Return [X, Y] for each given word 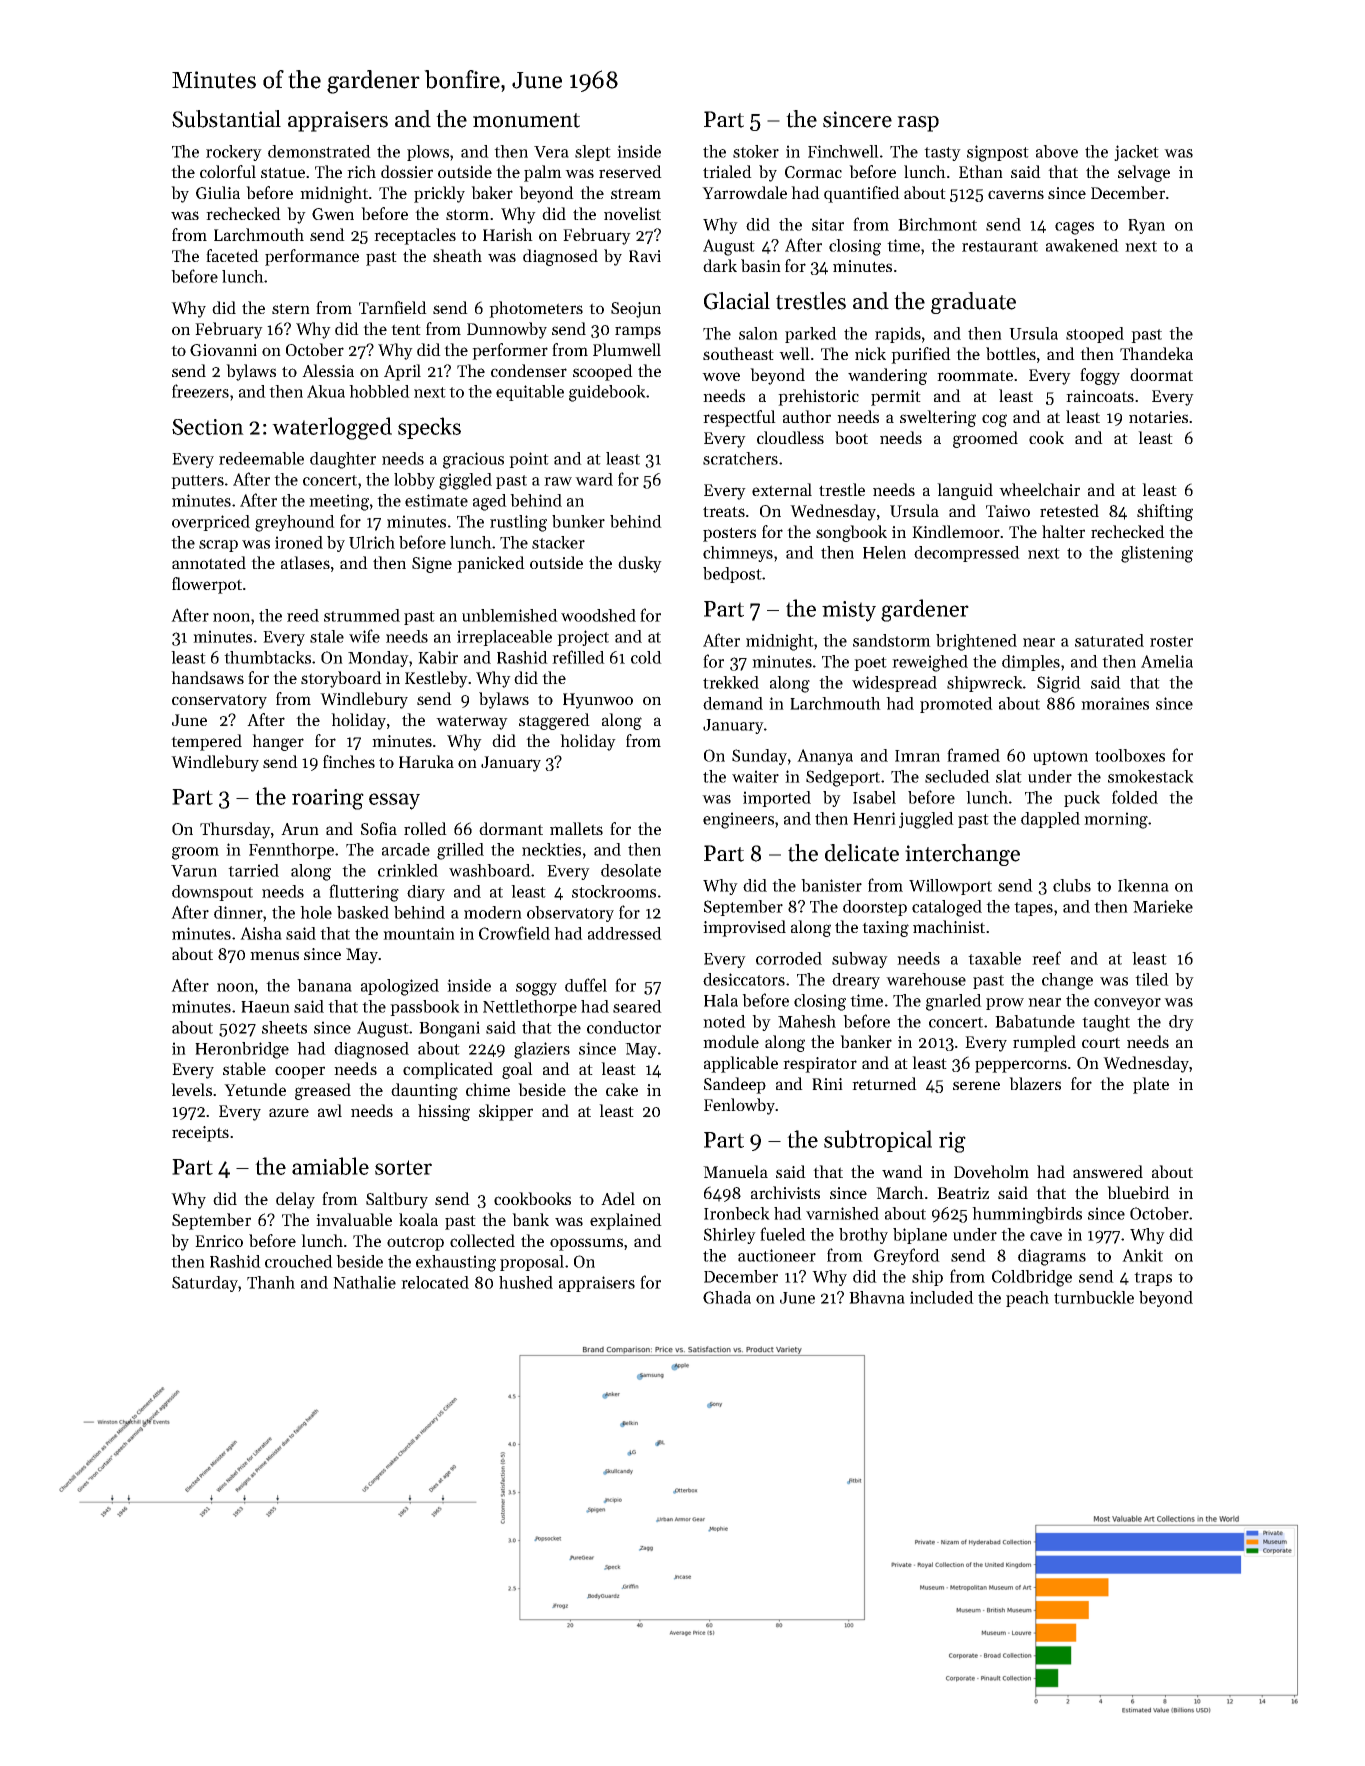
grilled [460, 851]
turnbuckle [1094, 1297]
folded [1135, 797]
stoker [756, 151]
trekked [731, 682]
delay [295, 1200]
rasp [918, 124]
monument [526, 120]
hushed [526, 1282]
